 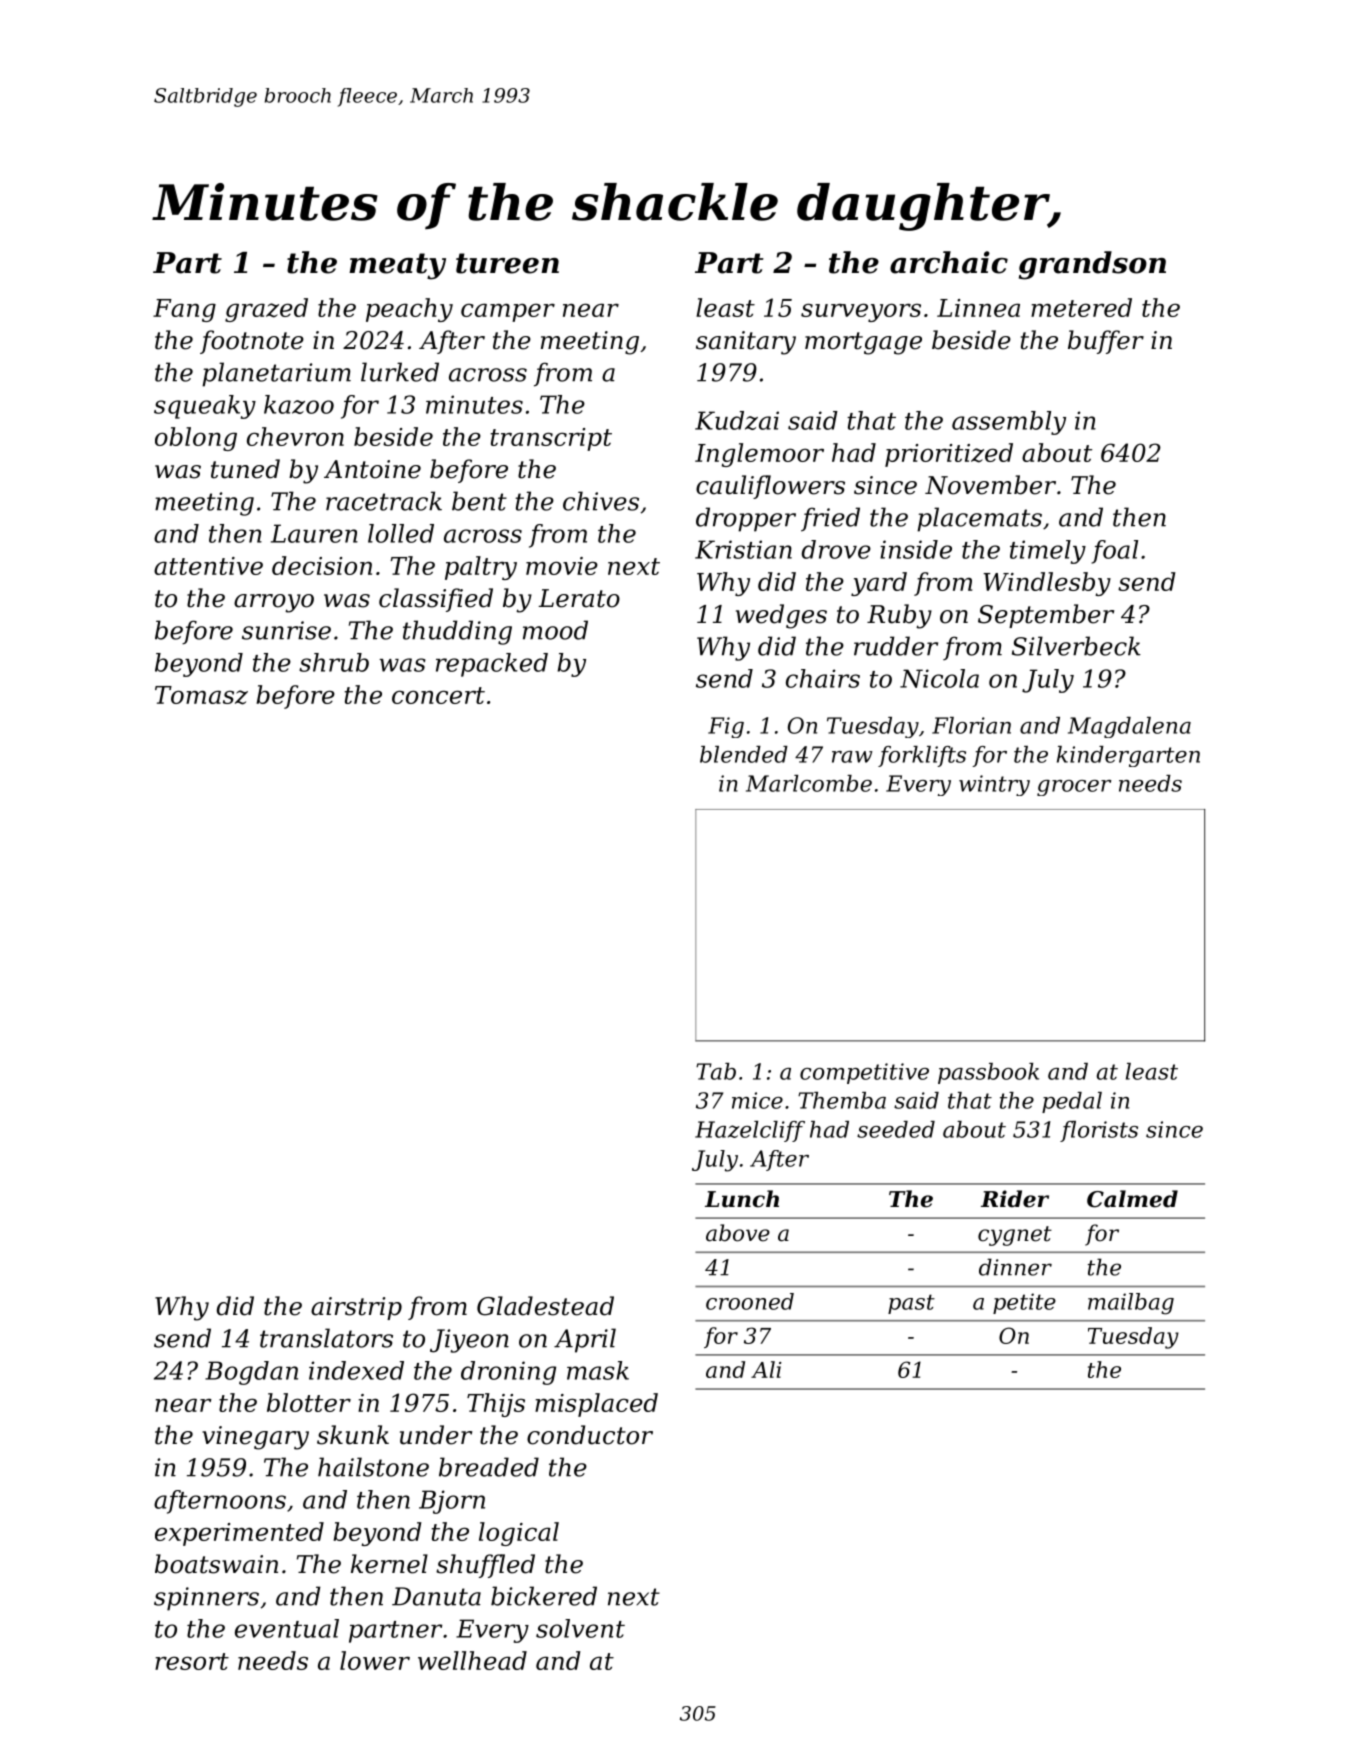 What do you see at coordinates (356, 1308) in the image?
I see `airstrip` at bounding box center [356, 1308].
